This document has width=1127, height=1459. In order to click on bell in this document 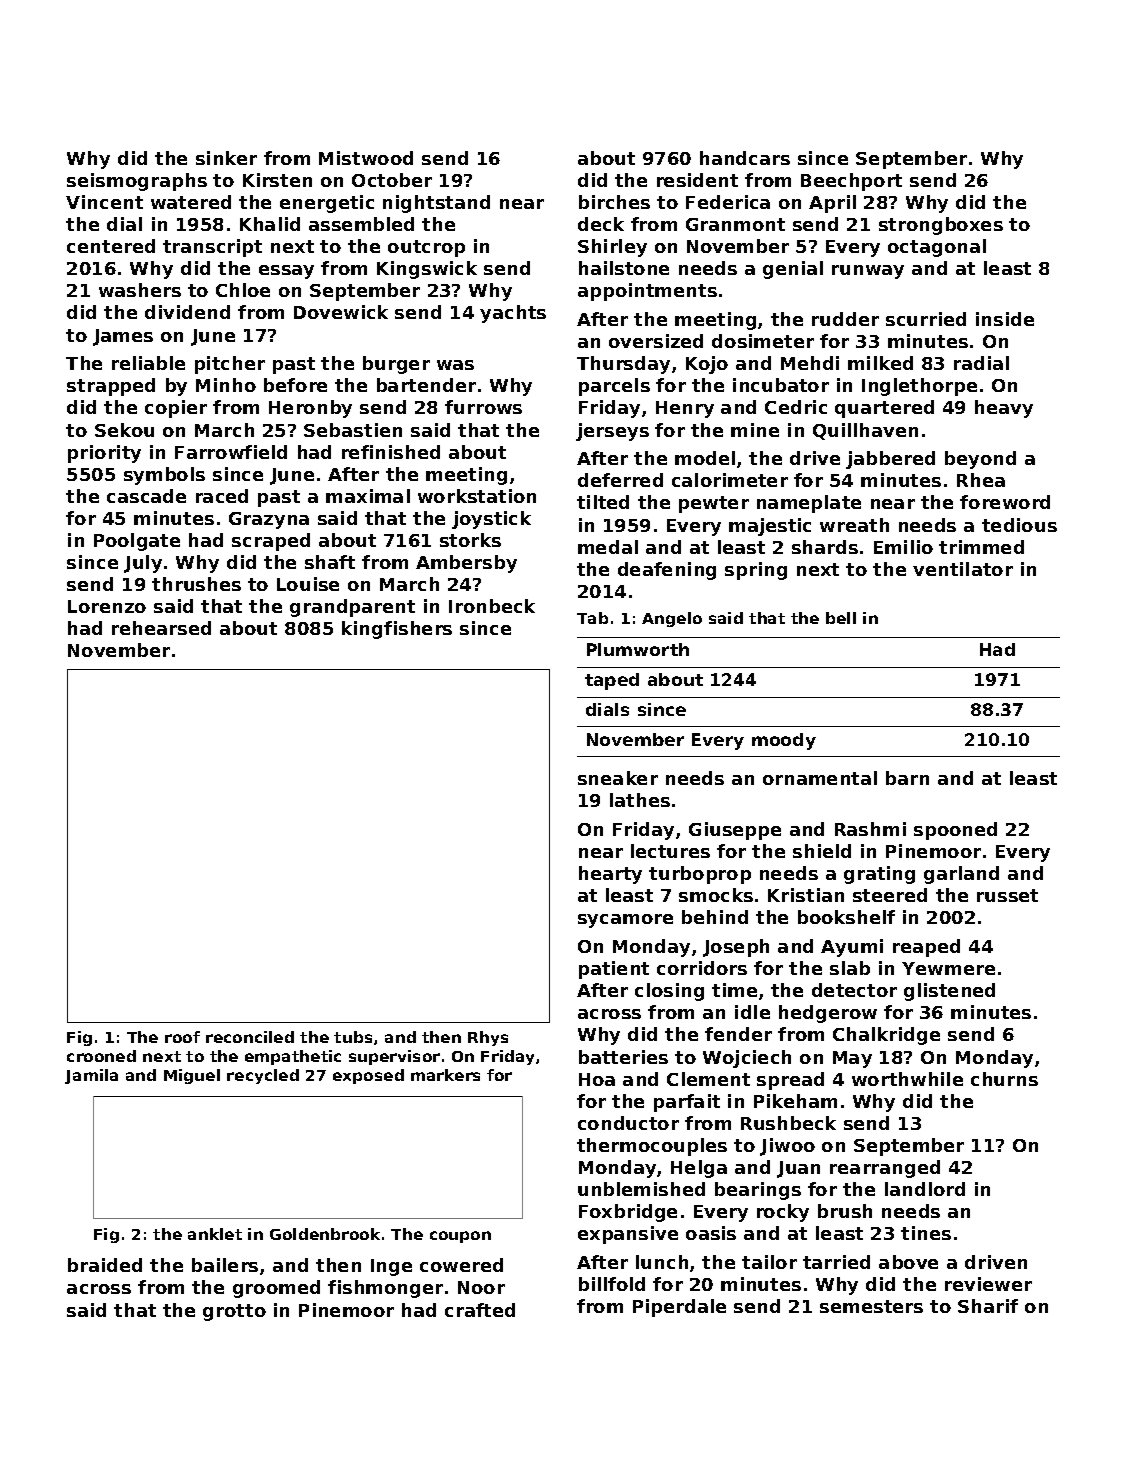, I will do `click(841, 618)`.
